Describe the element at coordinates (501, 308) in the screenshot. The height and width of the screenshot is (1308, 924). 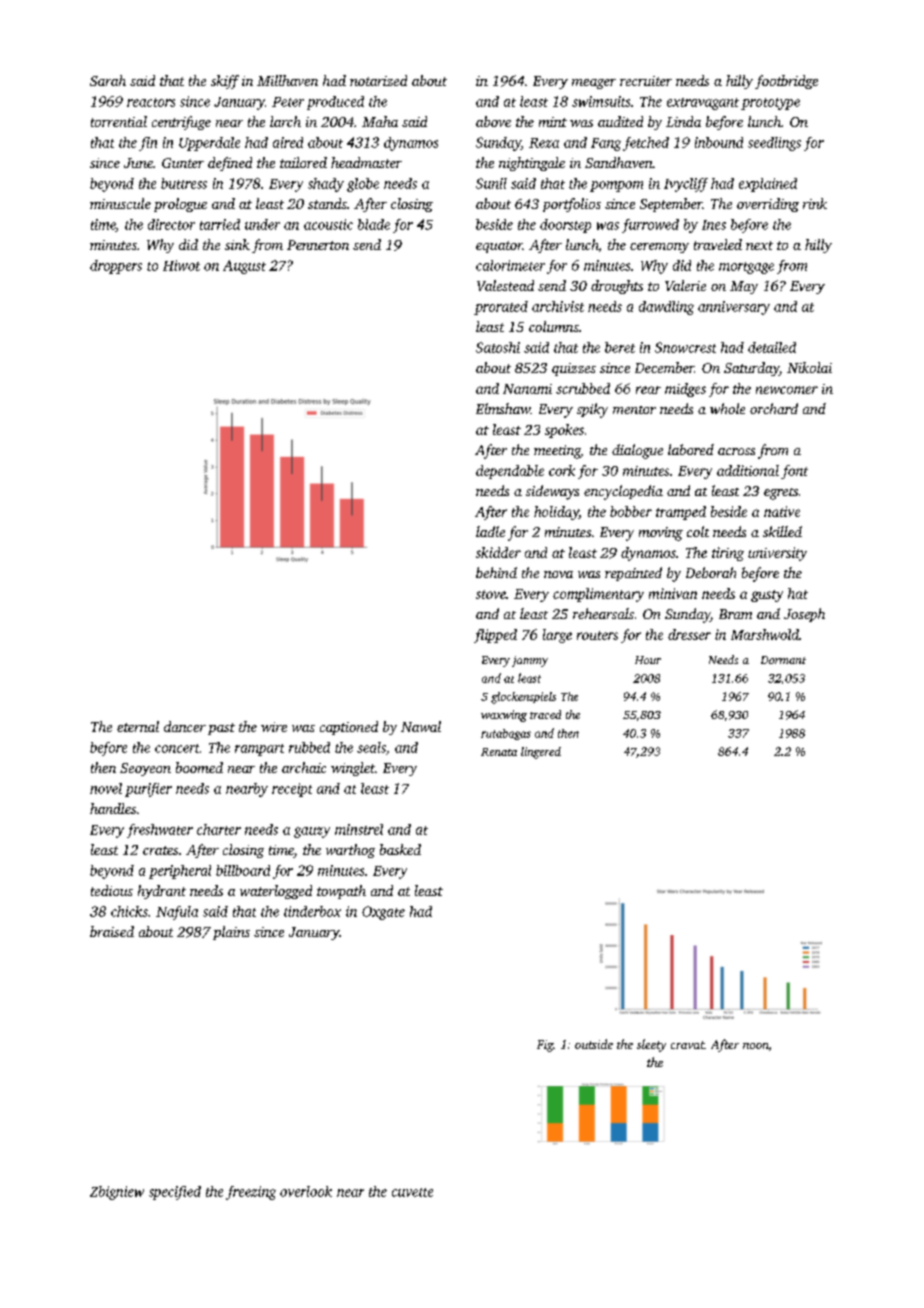
I see `prorated` at that location.
